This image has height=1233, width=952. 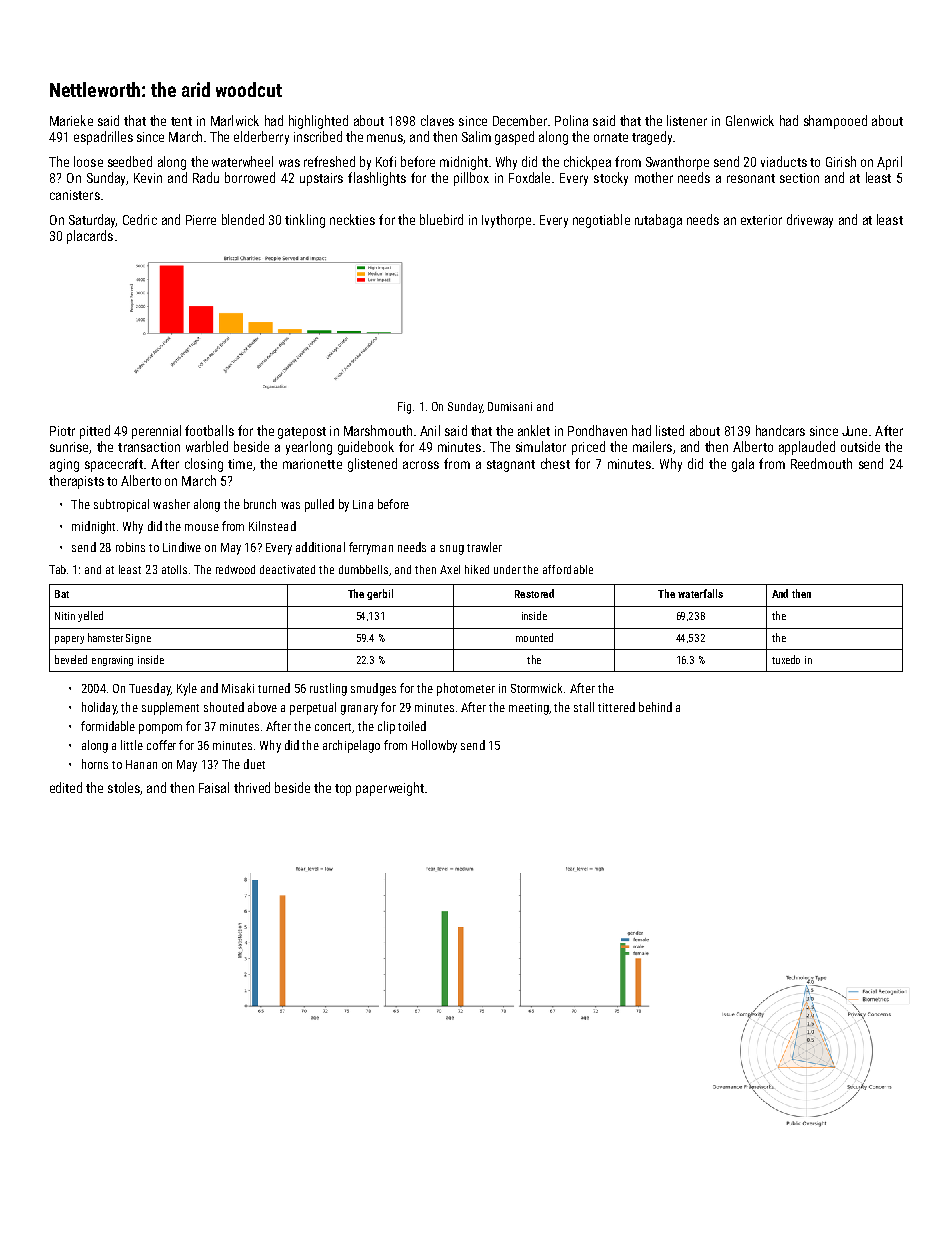 I want to click on tragedy, so click(x=652, y=138).
